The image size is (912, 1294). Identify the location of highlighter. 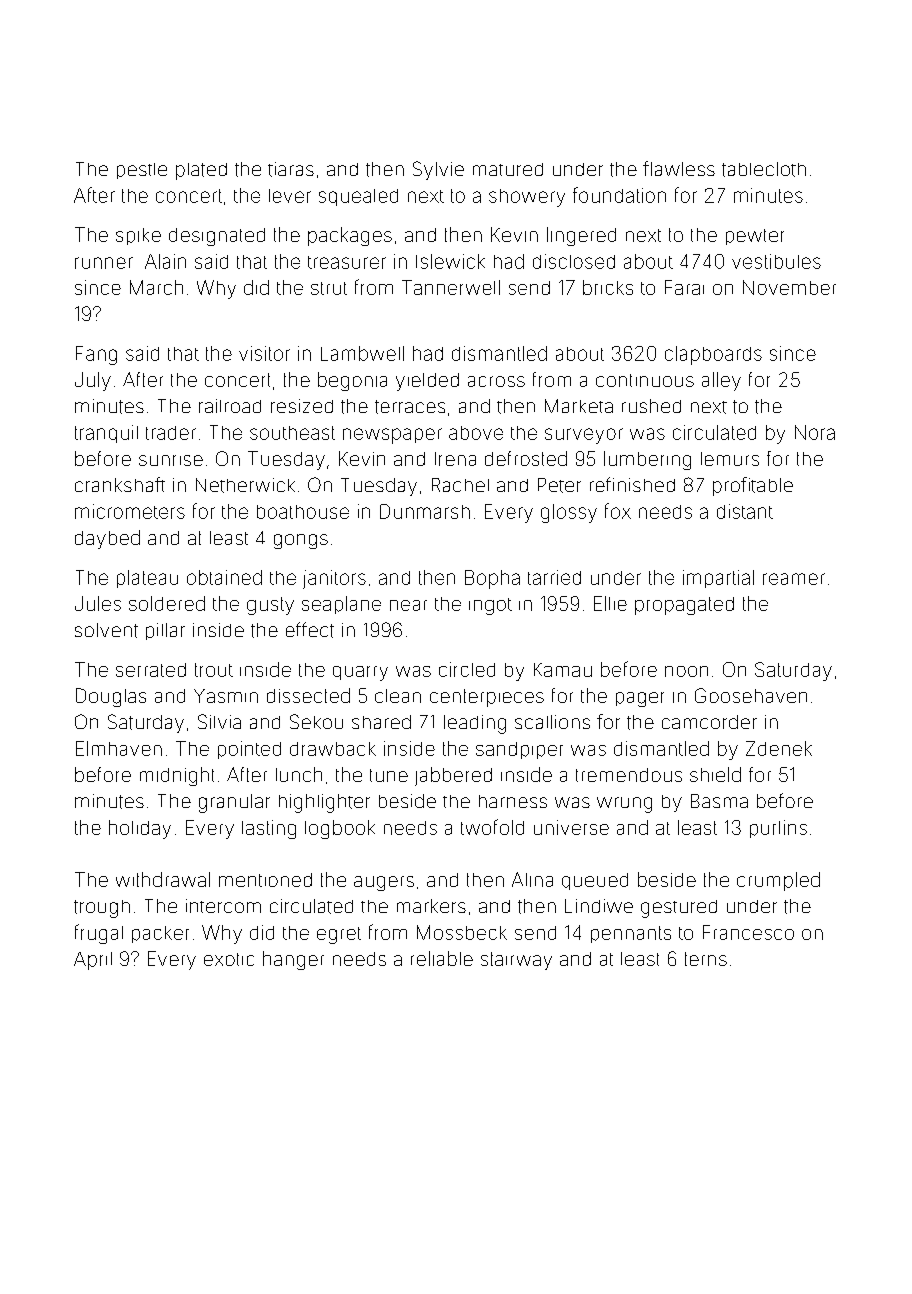
(324, 803).
